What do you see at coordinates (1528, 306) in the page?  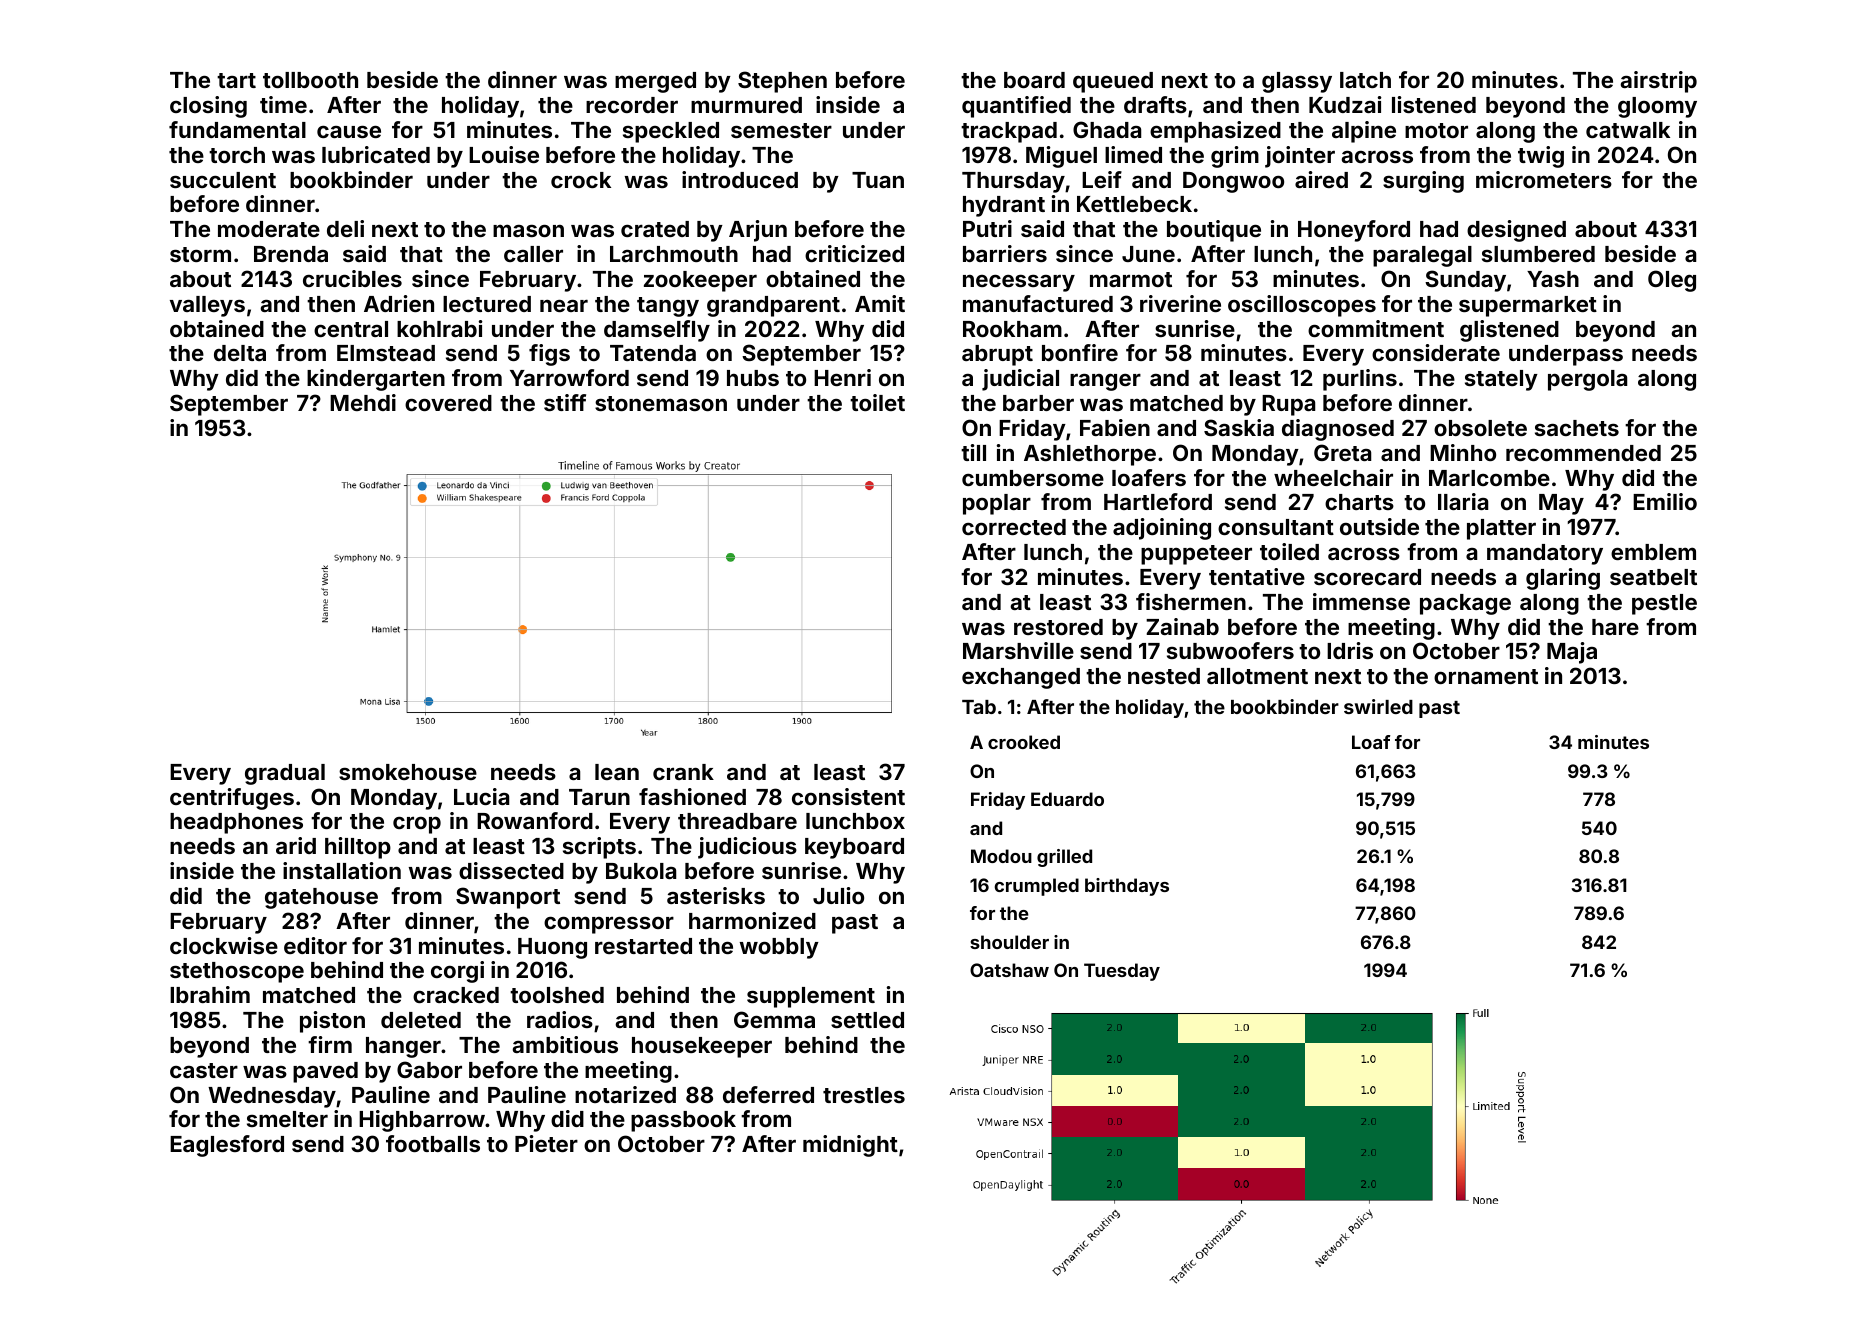 I see `supermarket` at bounding box center [1528, 306].
